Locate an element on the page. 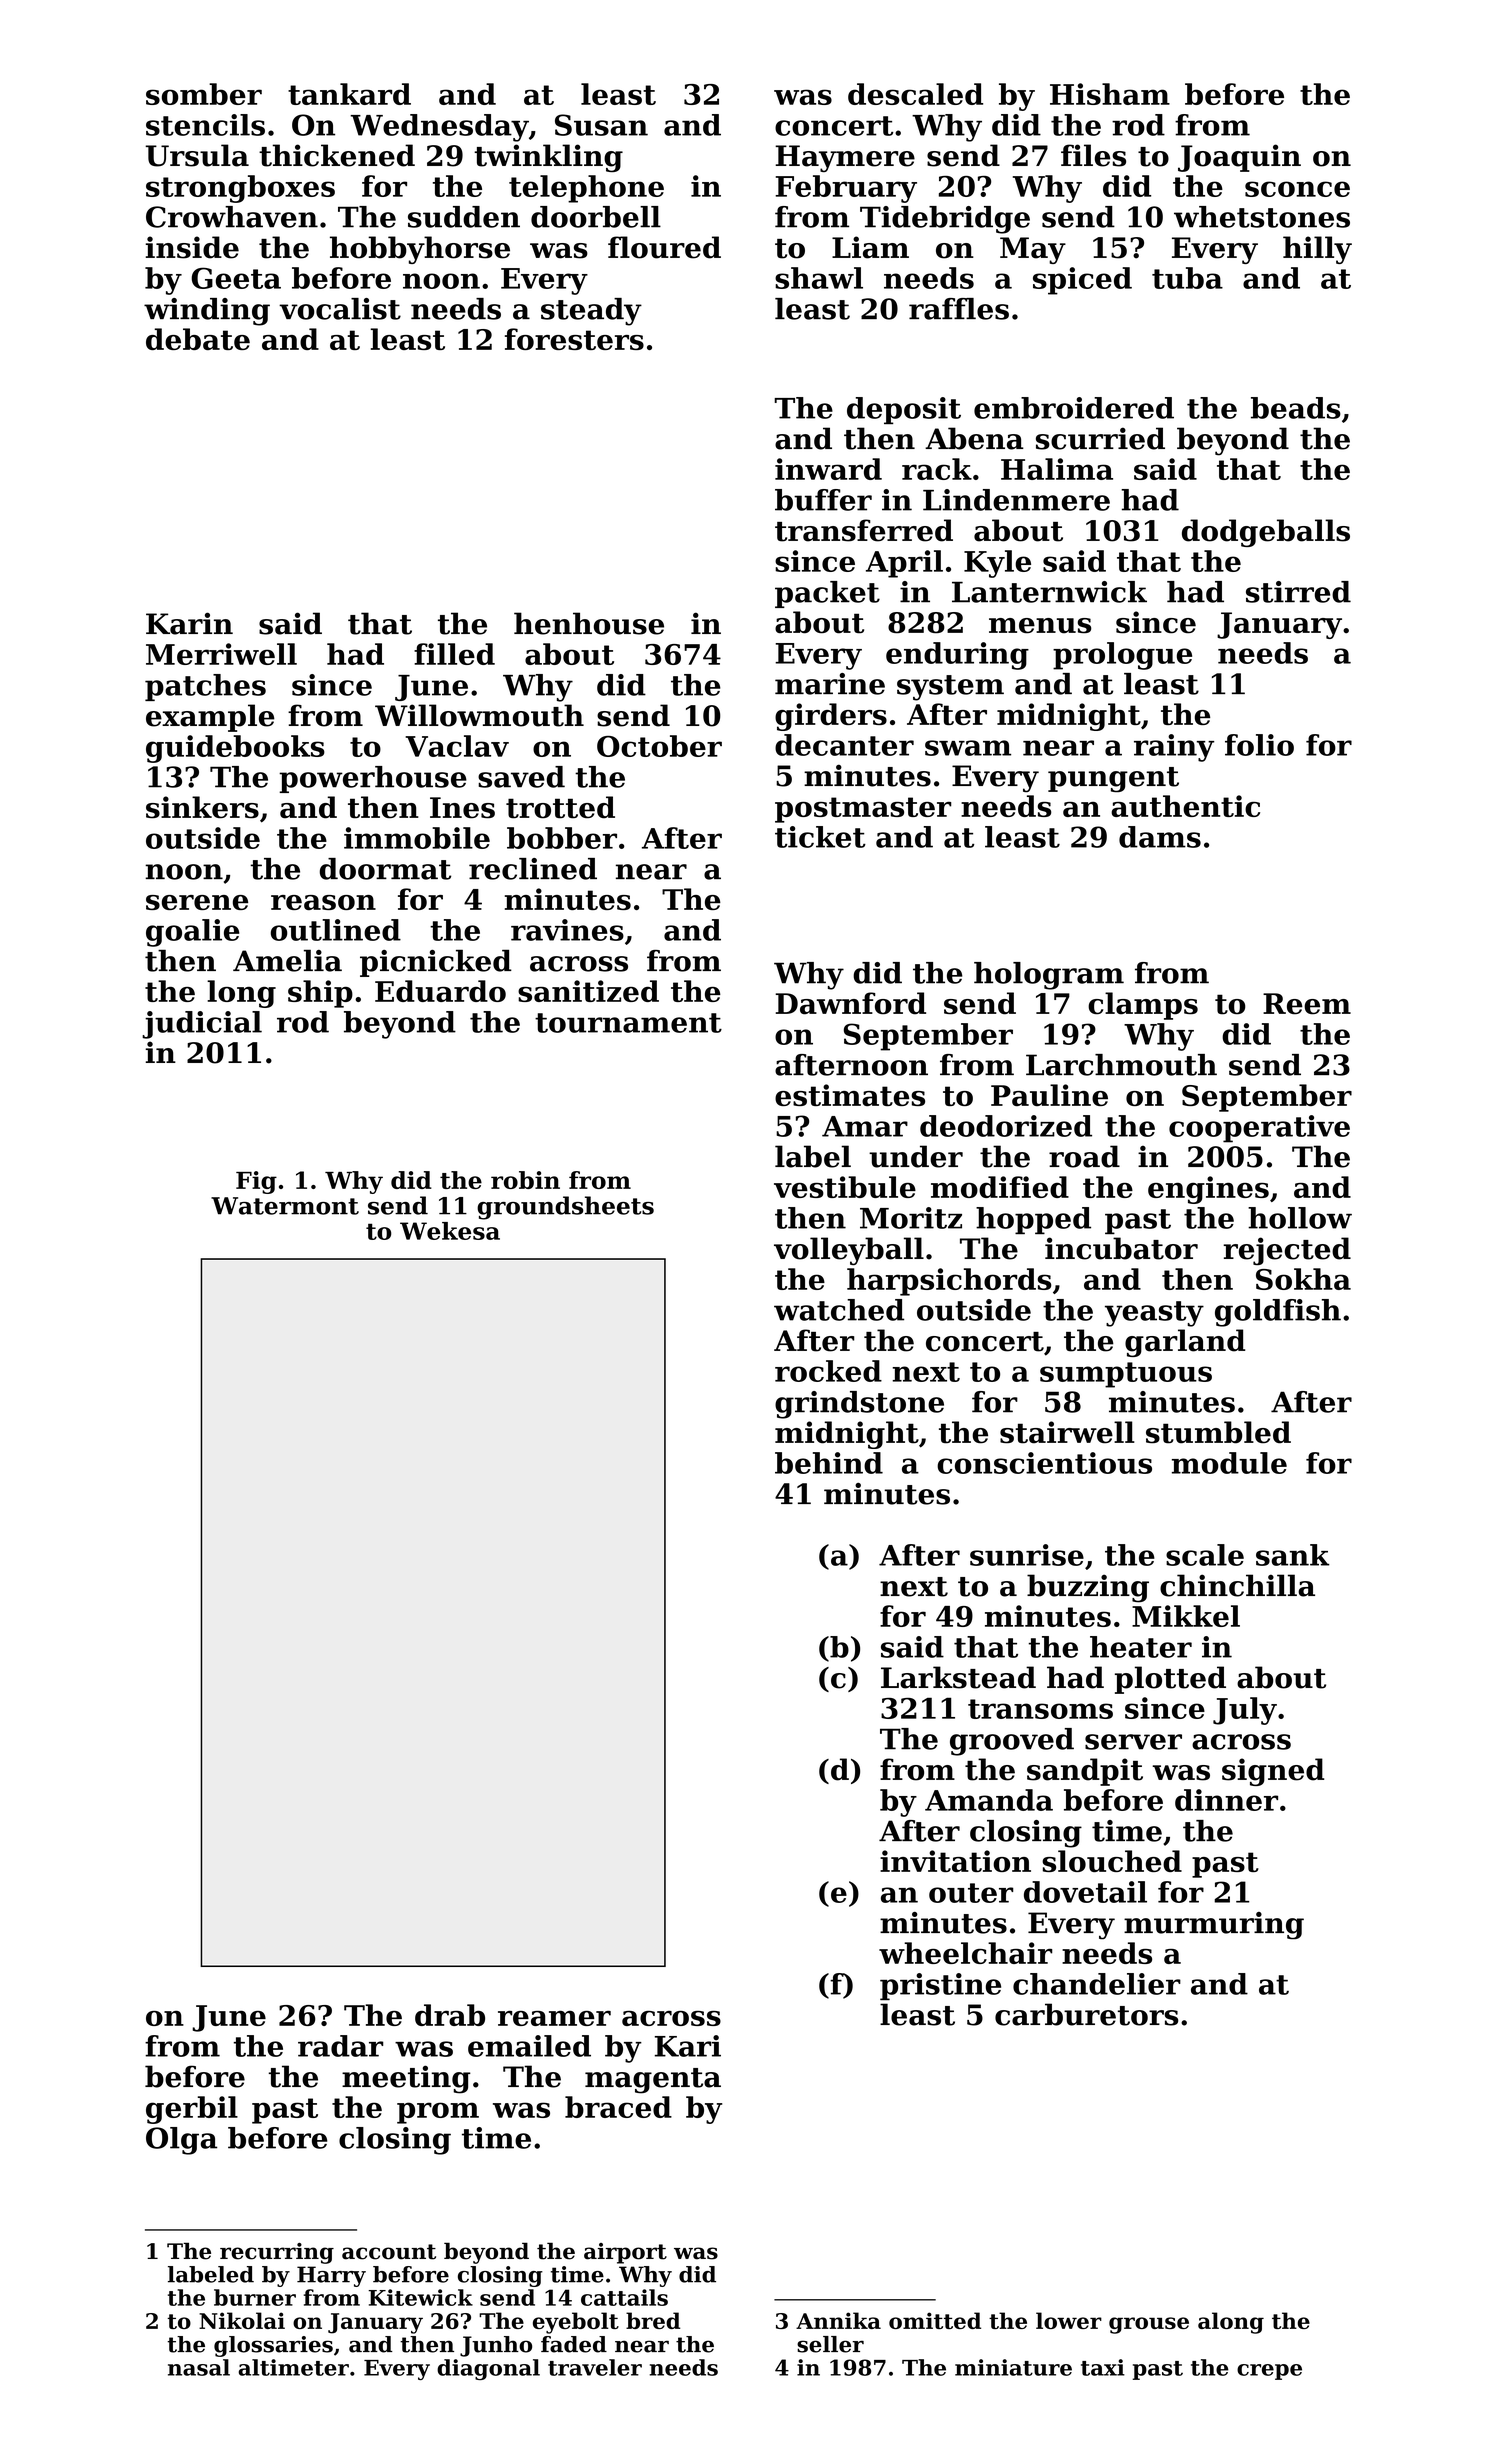 The width and height of the page is (1496, 2464). nasal is located at coordinates (199, 2367).
